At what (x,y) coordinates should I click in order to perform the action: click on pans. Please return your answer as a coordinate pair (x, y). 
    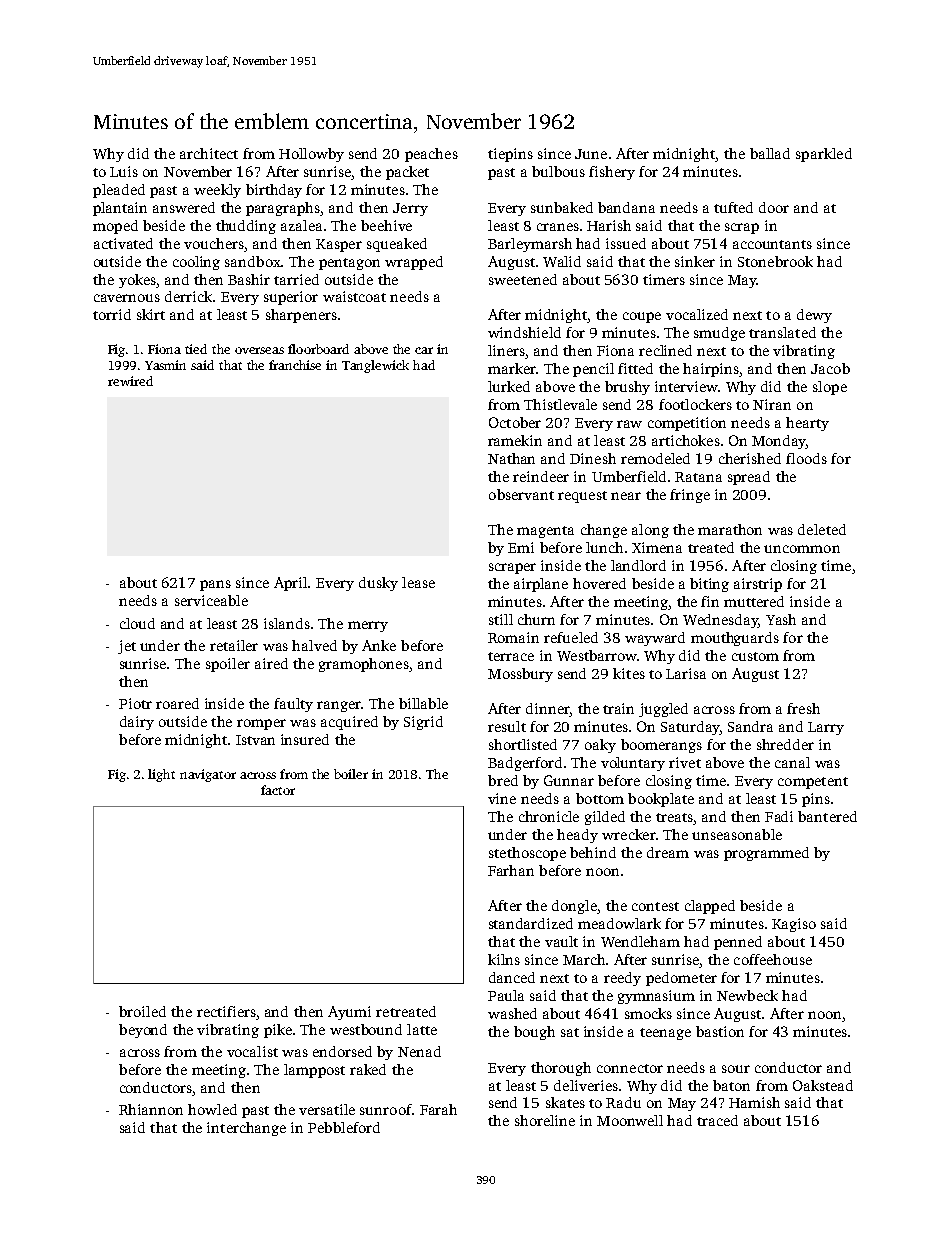
    Looking at the image, I should click on (215, 585).
